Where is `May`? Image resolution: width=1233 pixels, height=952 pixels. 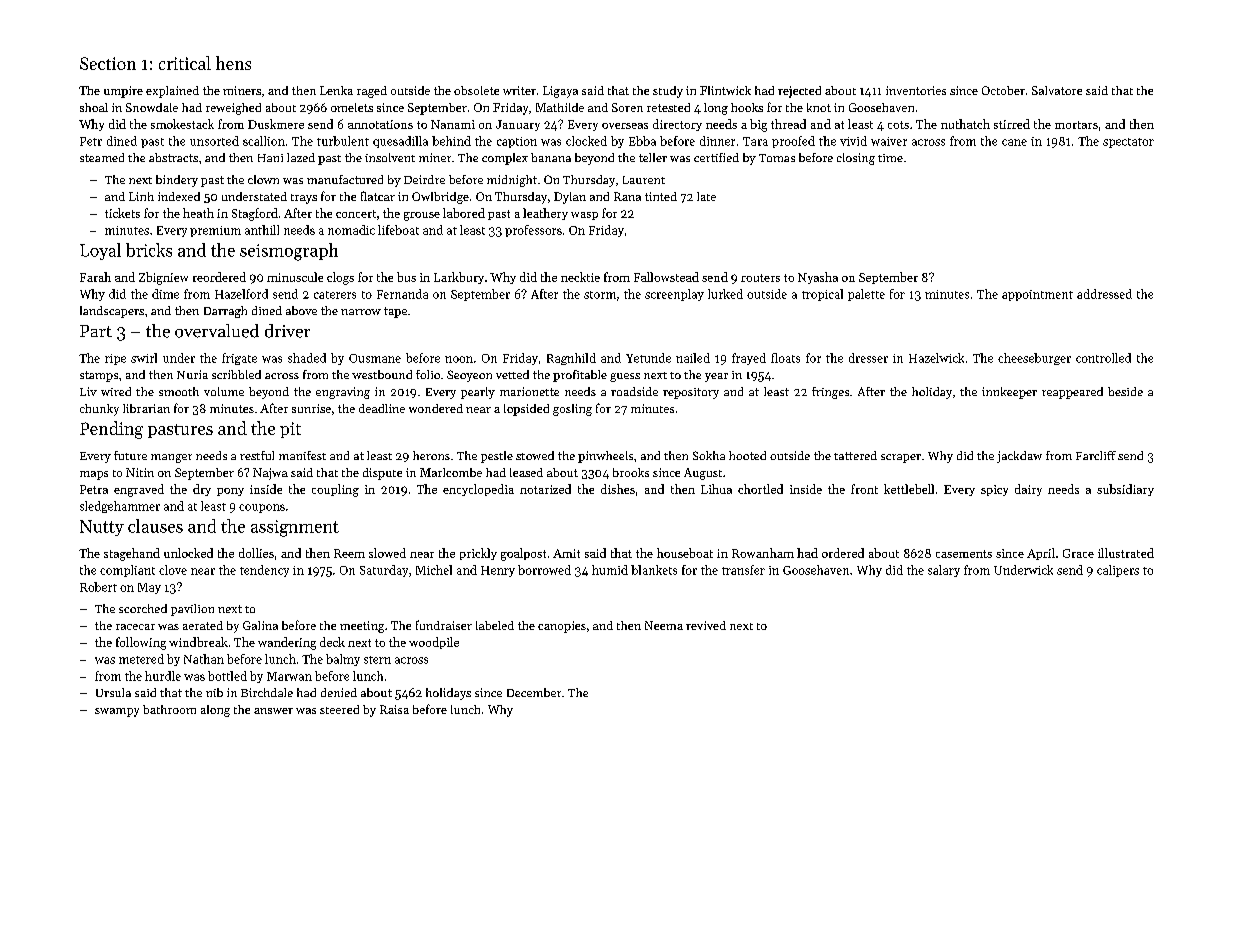 May is located at coordinates (149, 588).
